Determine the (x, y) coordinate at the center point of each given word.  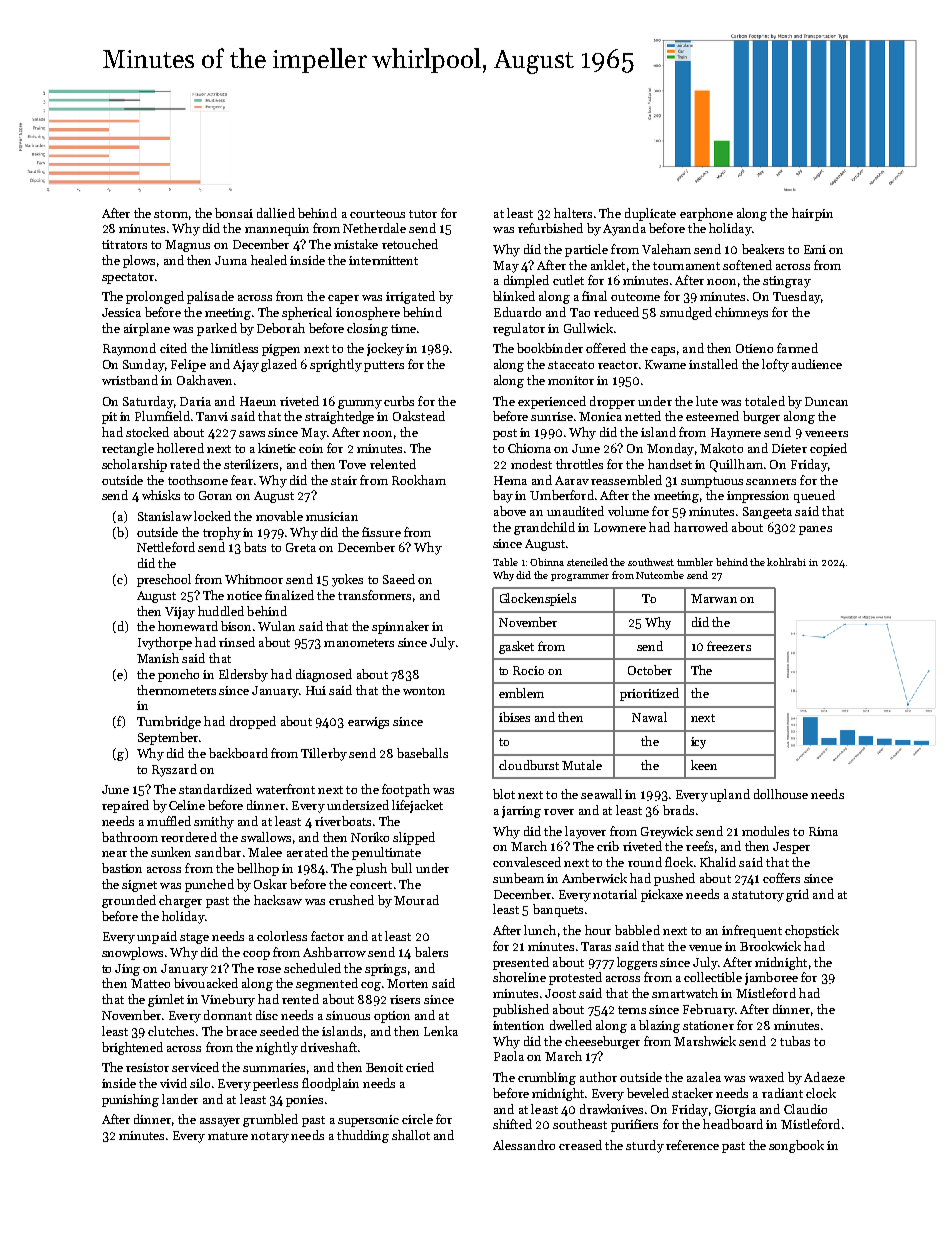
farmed (797, 348)
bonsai (234, 213)
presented (521, 963)
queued (814, 496)
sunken (171, 852)
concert (371, 885)
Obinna (547, 562)
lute (707, 401)
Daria (195, 401)
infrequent (752, 931)
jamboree (771, 978)
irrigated (410, 297)
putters (384, 366)
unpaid (157, 937)
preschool (164, 580)
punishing (130, 1100)
